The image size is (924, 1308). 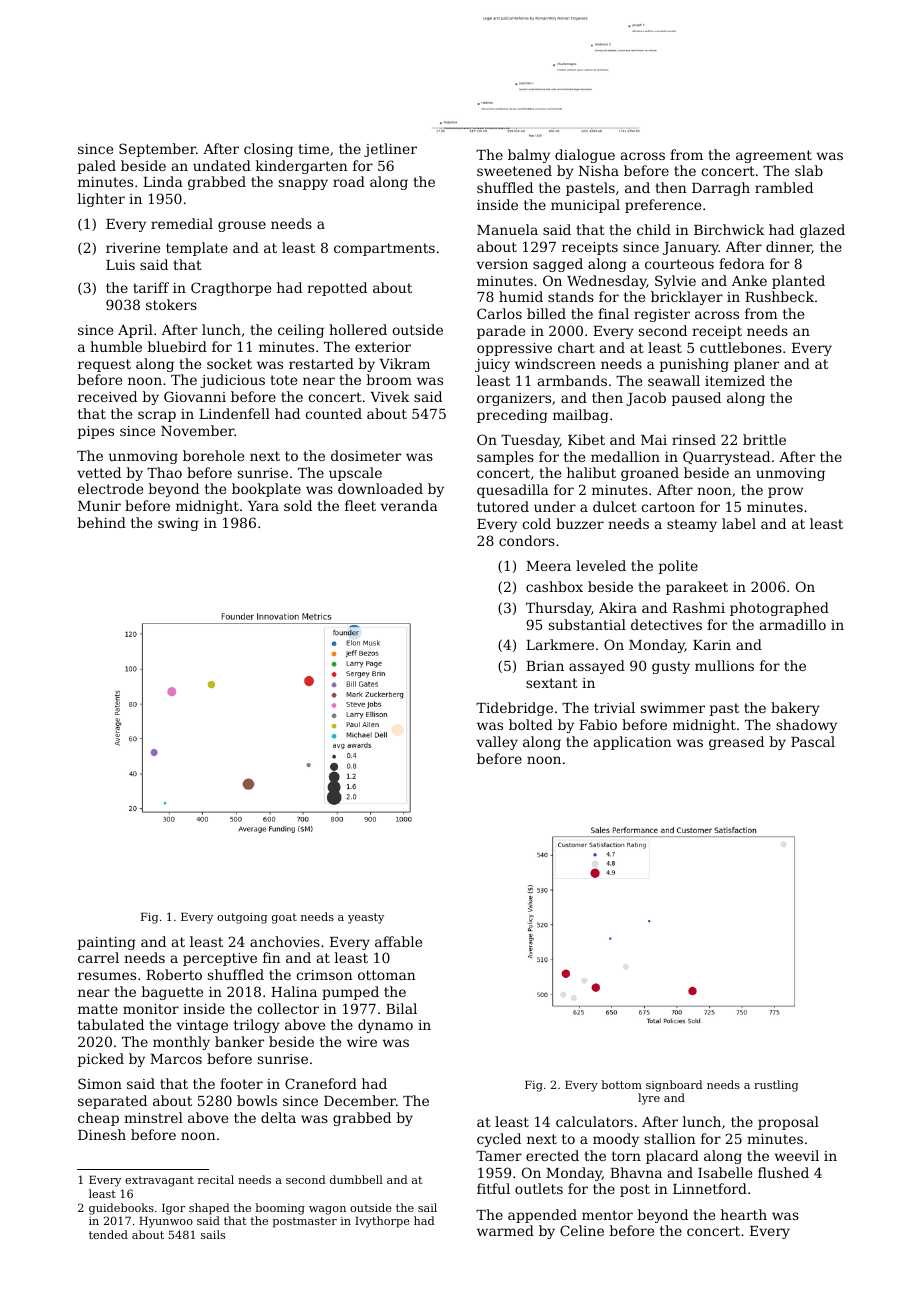 What do you see at coordinates (531, 724) in the screenshot?
I see `bolted` at bounding box center [531, 724].
